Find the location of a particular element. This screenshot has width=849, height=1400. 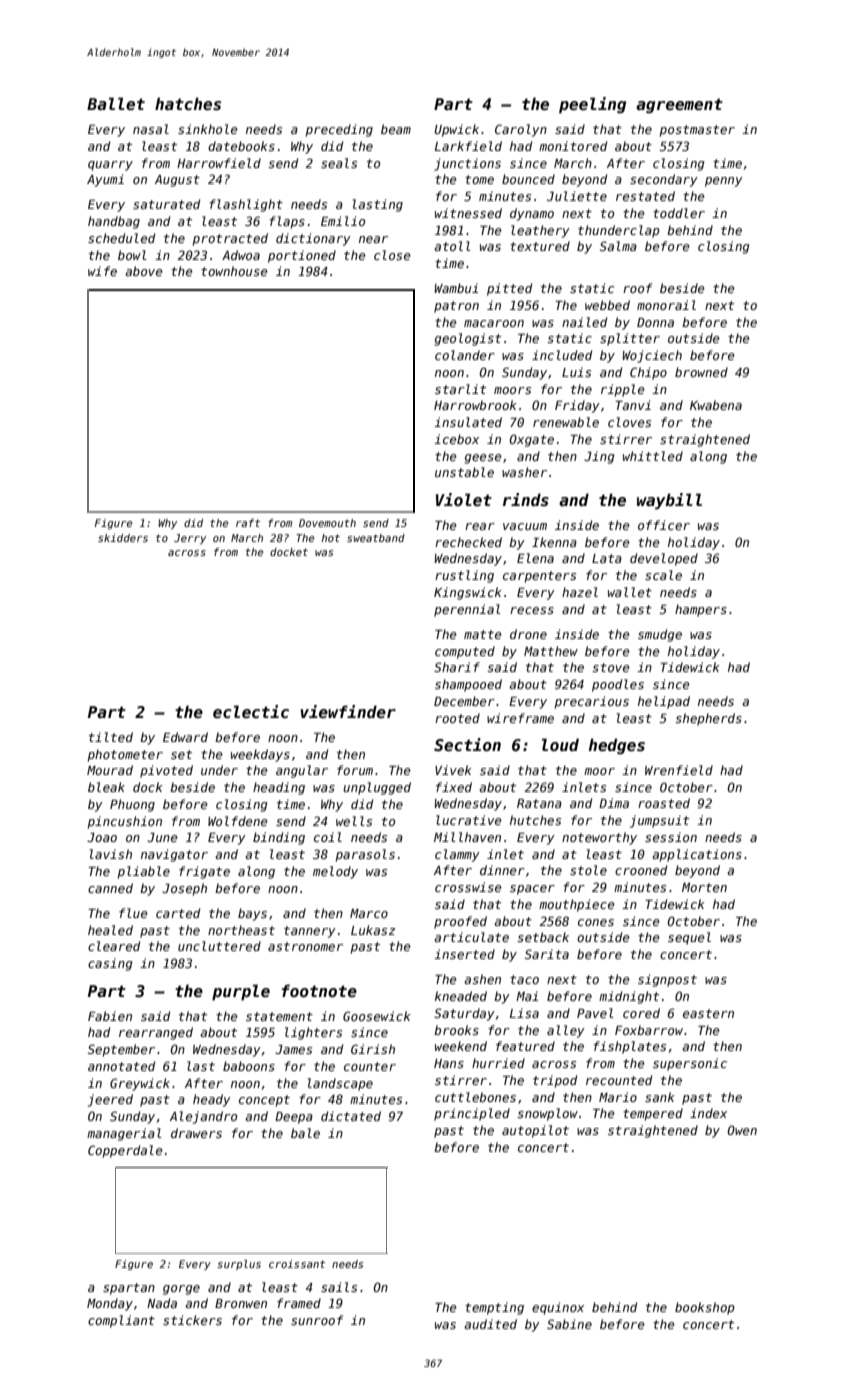

drone is located at coordinates (528, 634).
